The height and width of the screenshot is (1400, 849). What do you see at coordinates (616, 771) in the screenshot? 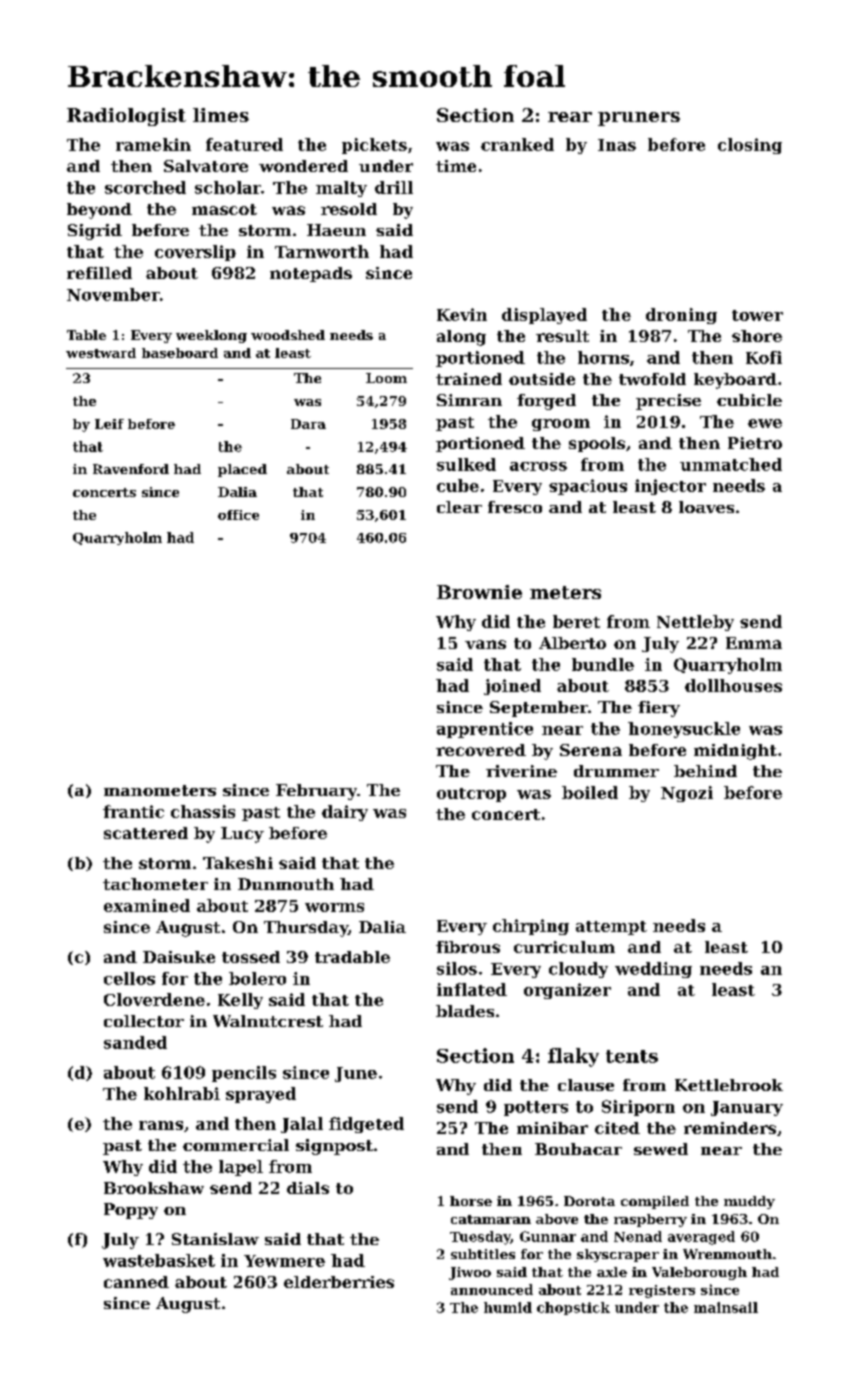
I see `drummer` at bounding box center [616, 771].
